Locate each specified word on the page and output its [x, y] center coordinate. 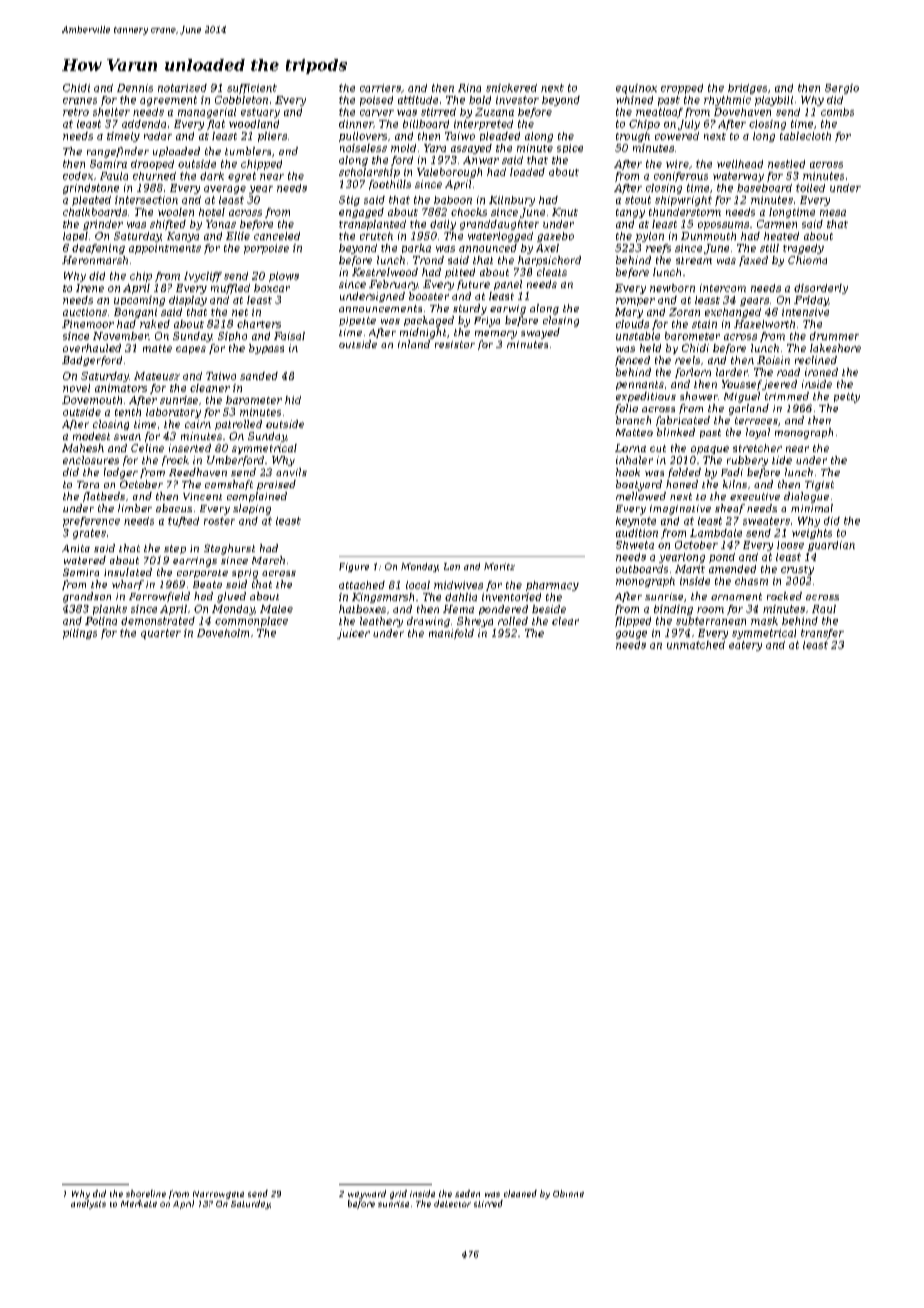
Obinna [568, 1193]
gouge [631, 635]
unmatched [696, 645]
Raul [824, 609]
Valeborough [449, 173]
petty [847, 398]
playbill [774, 101]
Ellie [238, 236]
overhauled [92, 348]
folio [626, 409]
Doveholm [223, 633]
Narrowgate [218, 1195]
